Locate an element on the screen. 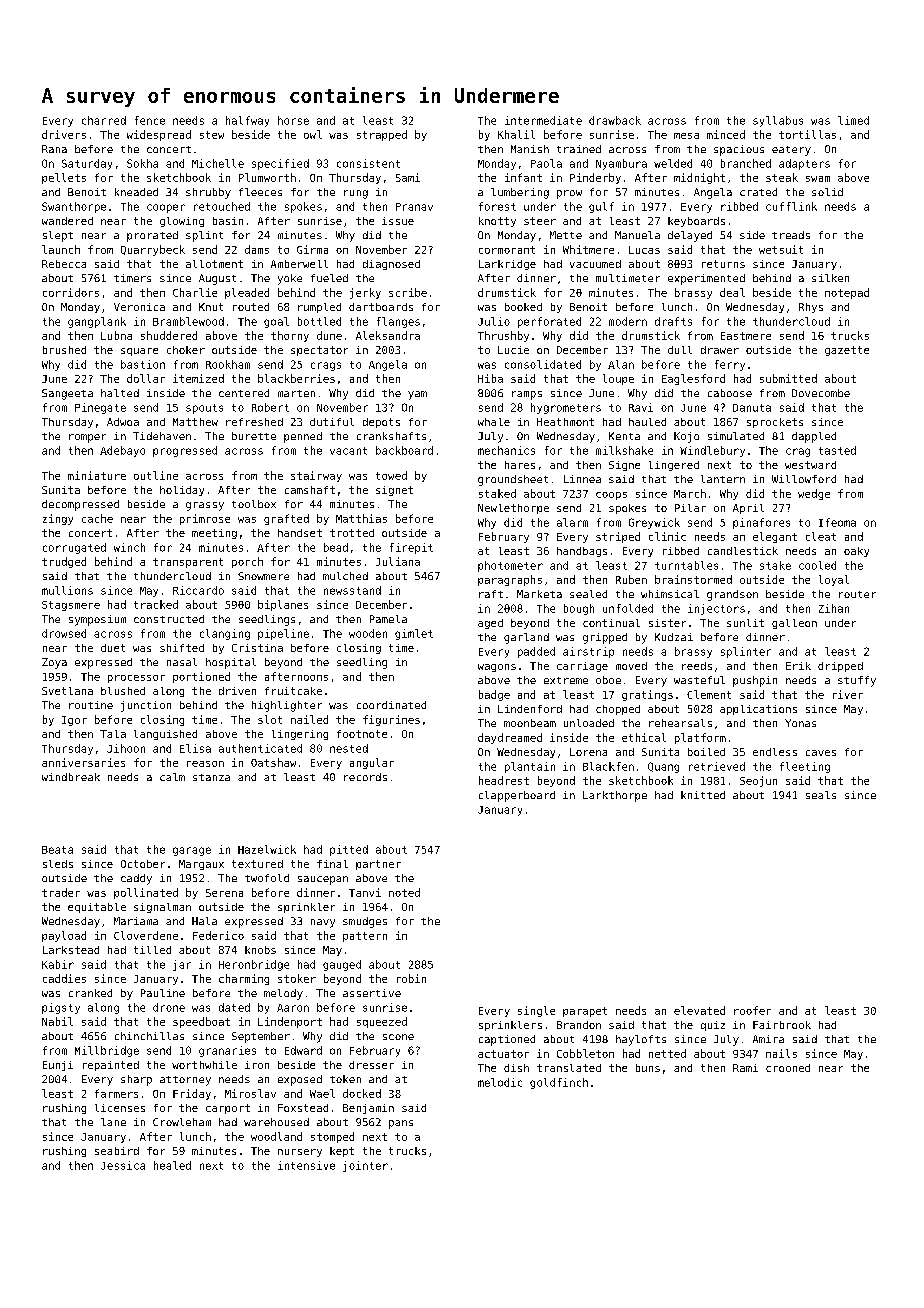  Hala is located at coordinates (204, 921).
